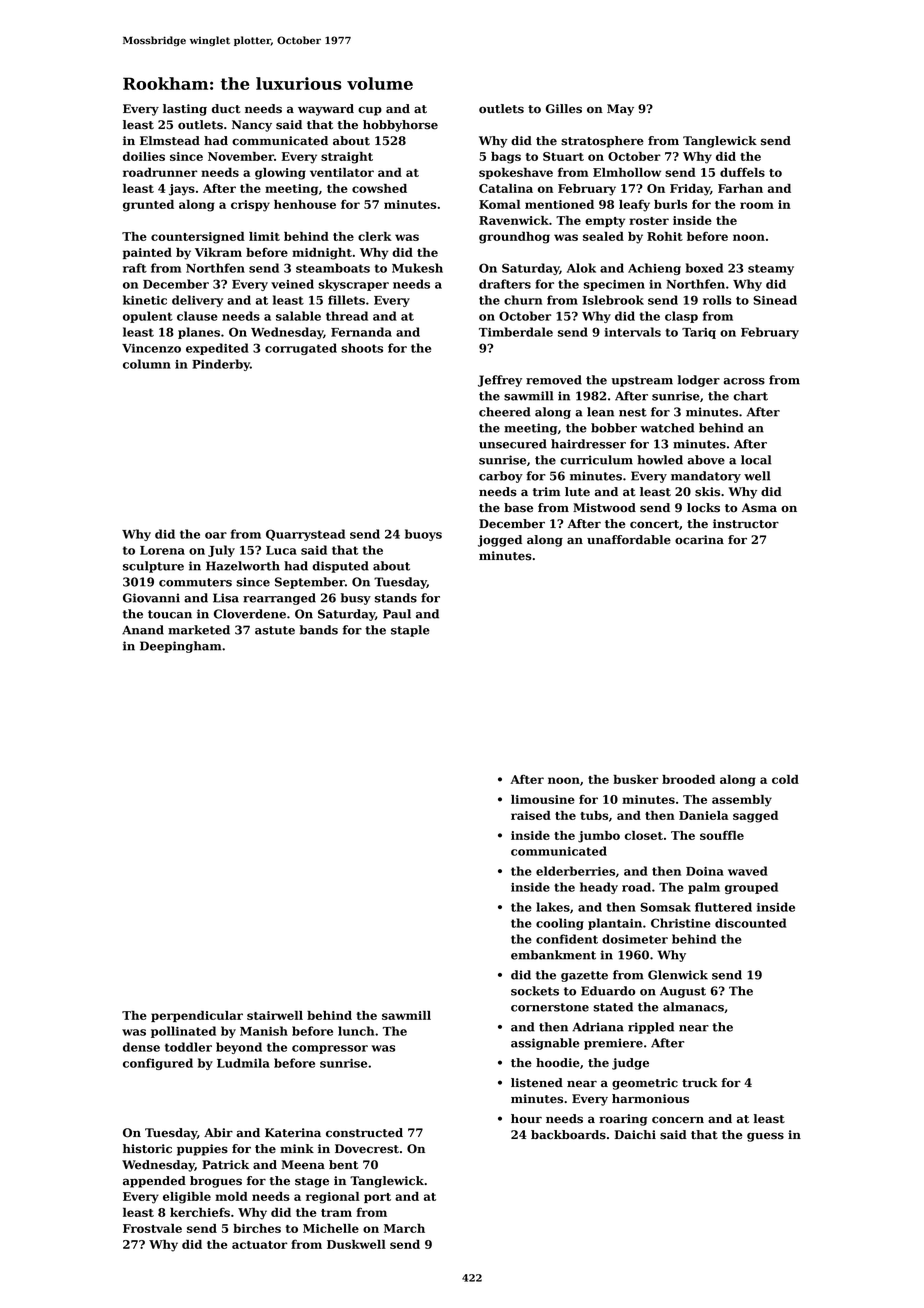 The image size is (924, 1308). Describe the element at coordinates (404, 1228) in the screenshot. I see `March` at that location.
